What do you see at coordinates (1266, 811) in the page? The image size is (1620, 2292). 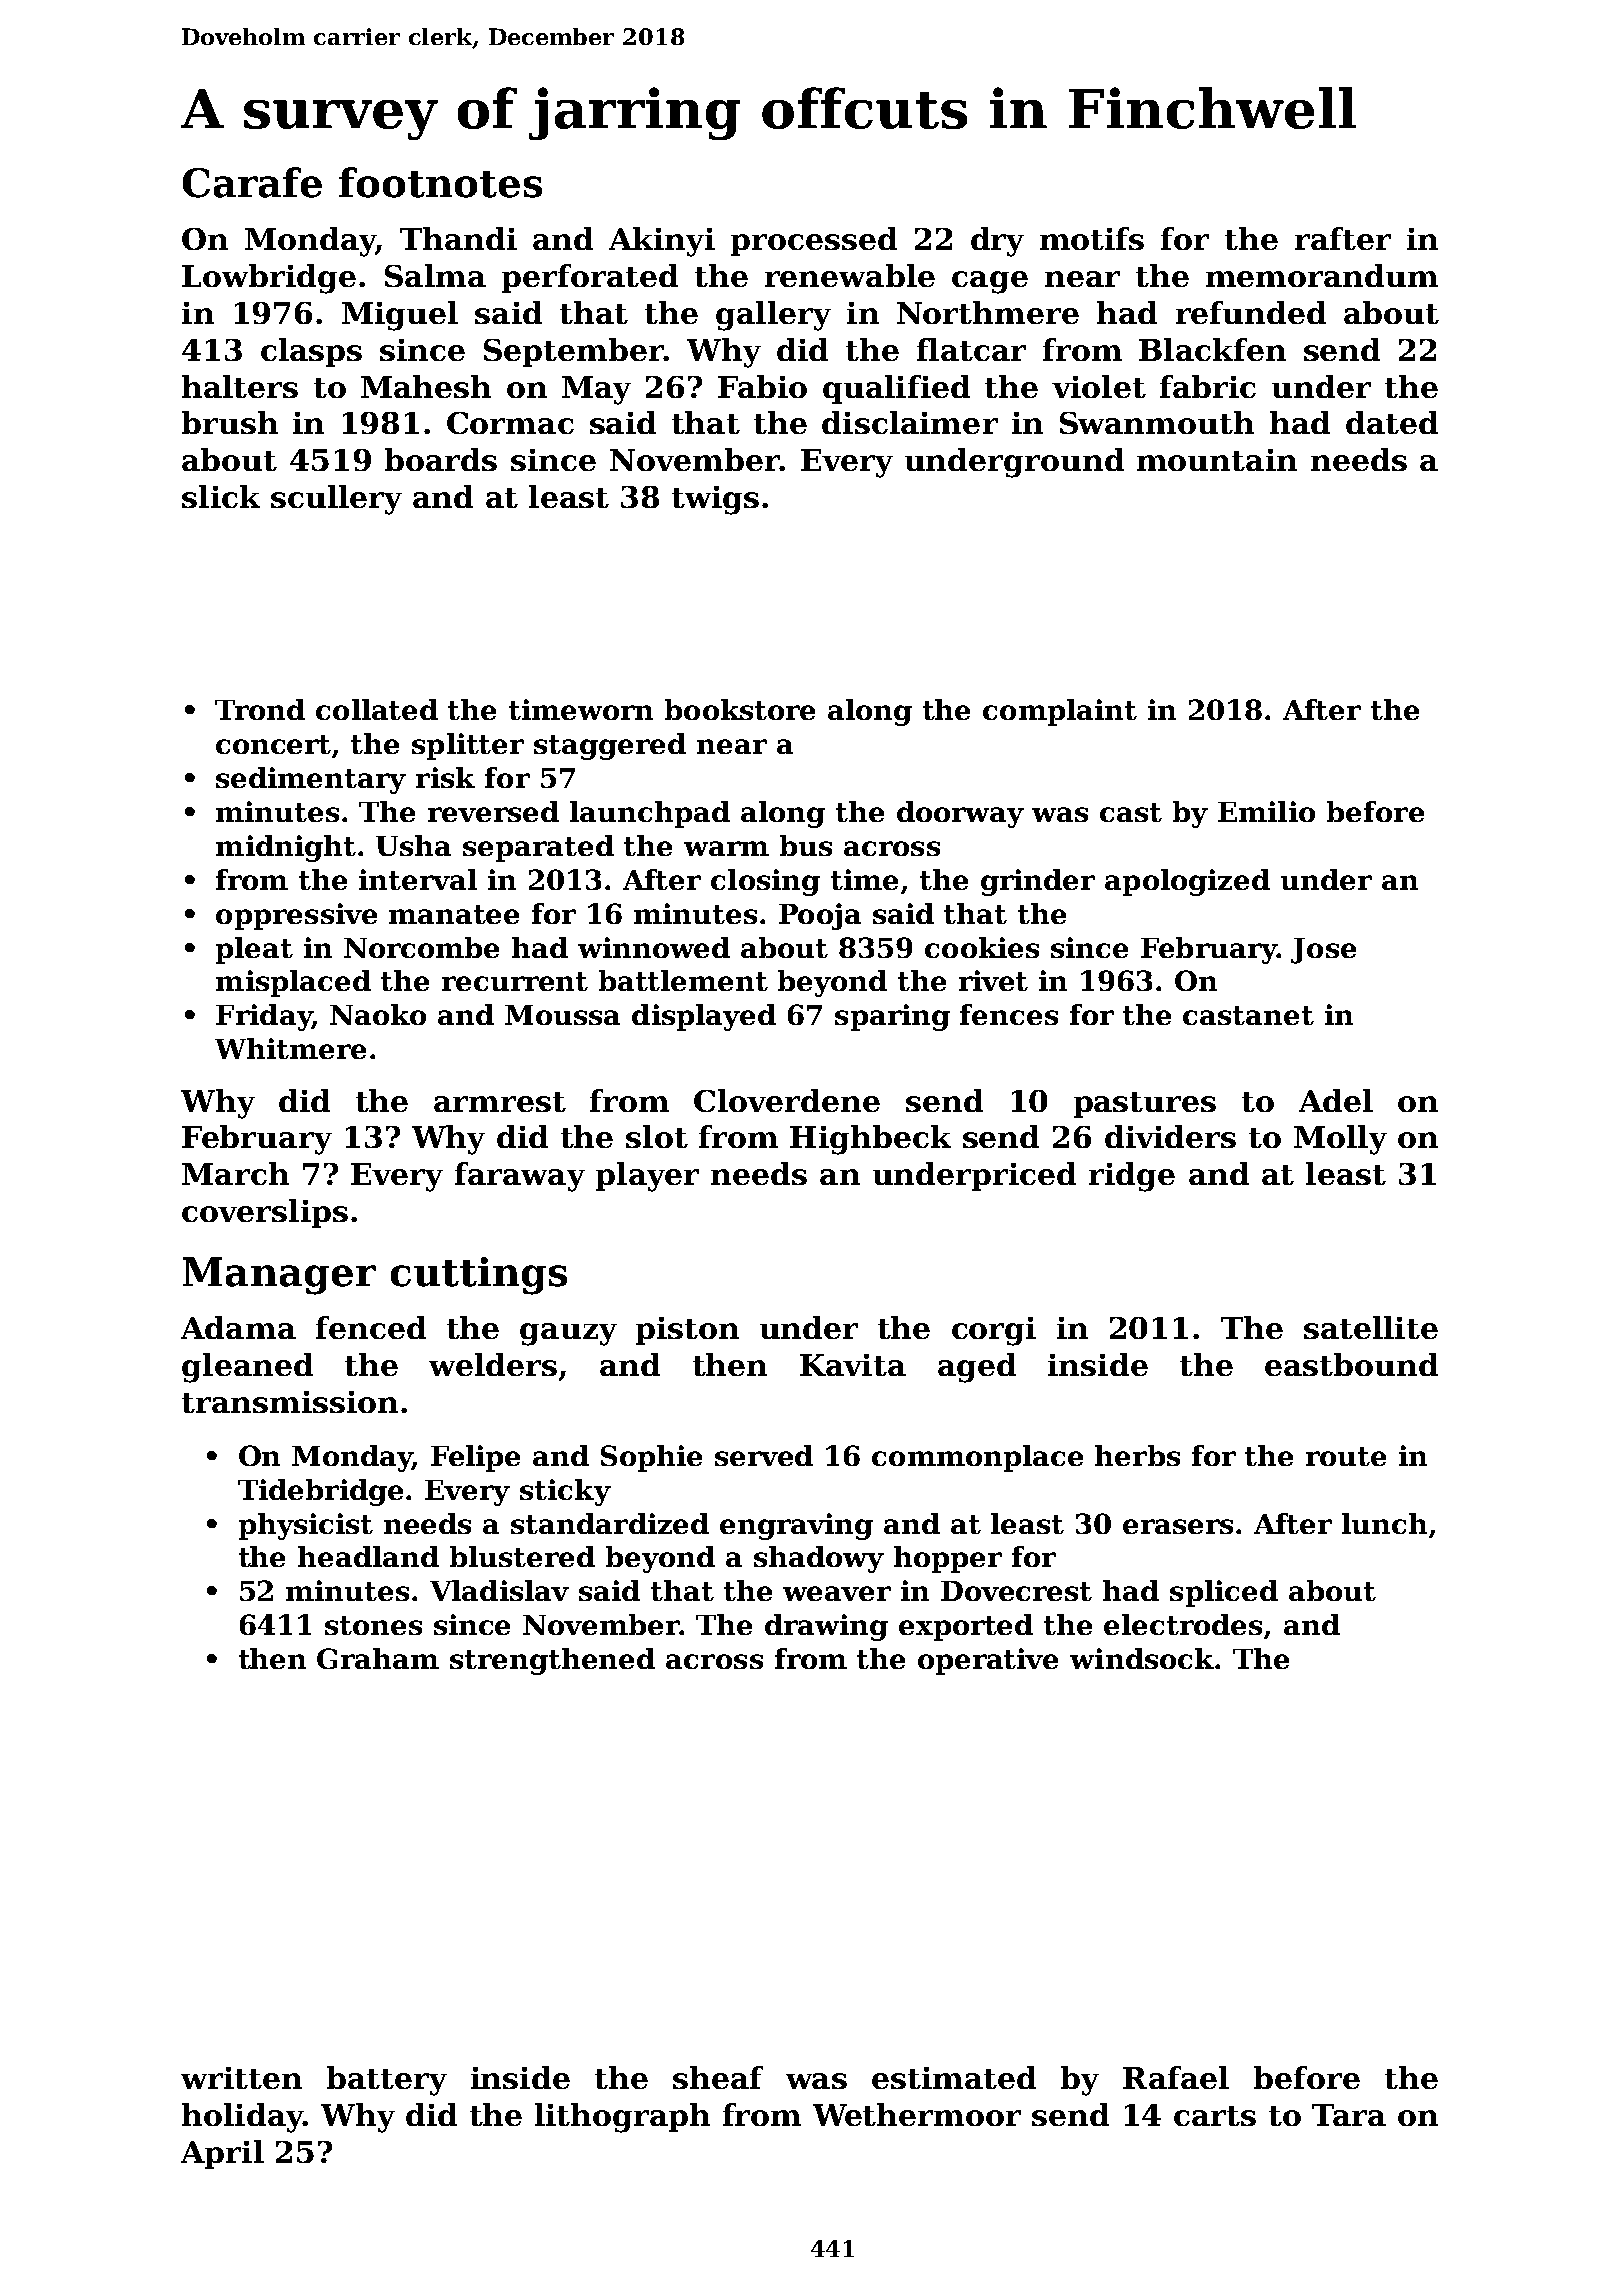 I see `Emilio` at bounding box center [1266, 811].
